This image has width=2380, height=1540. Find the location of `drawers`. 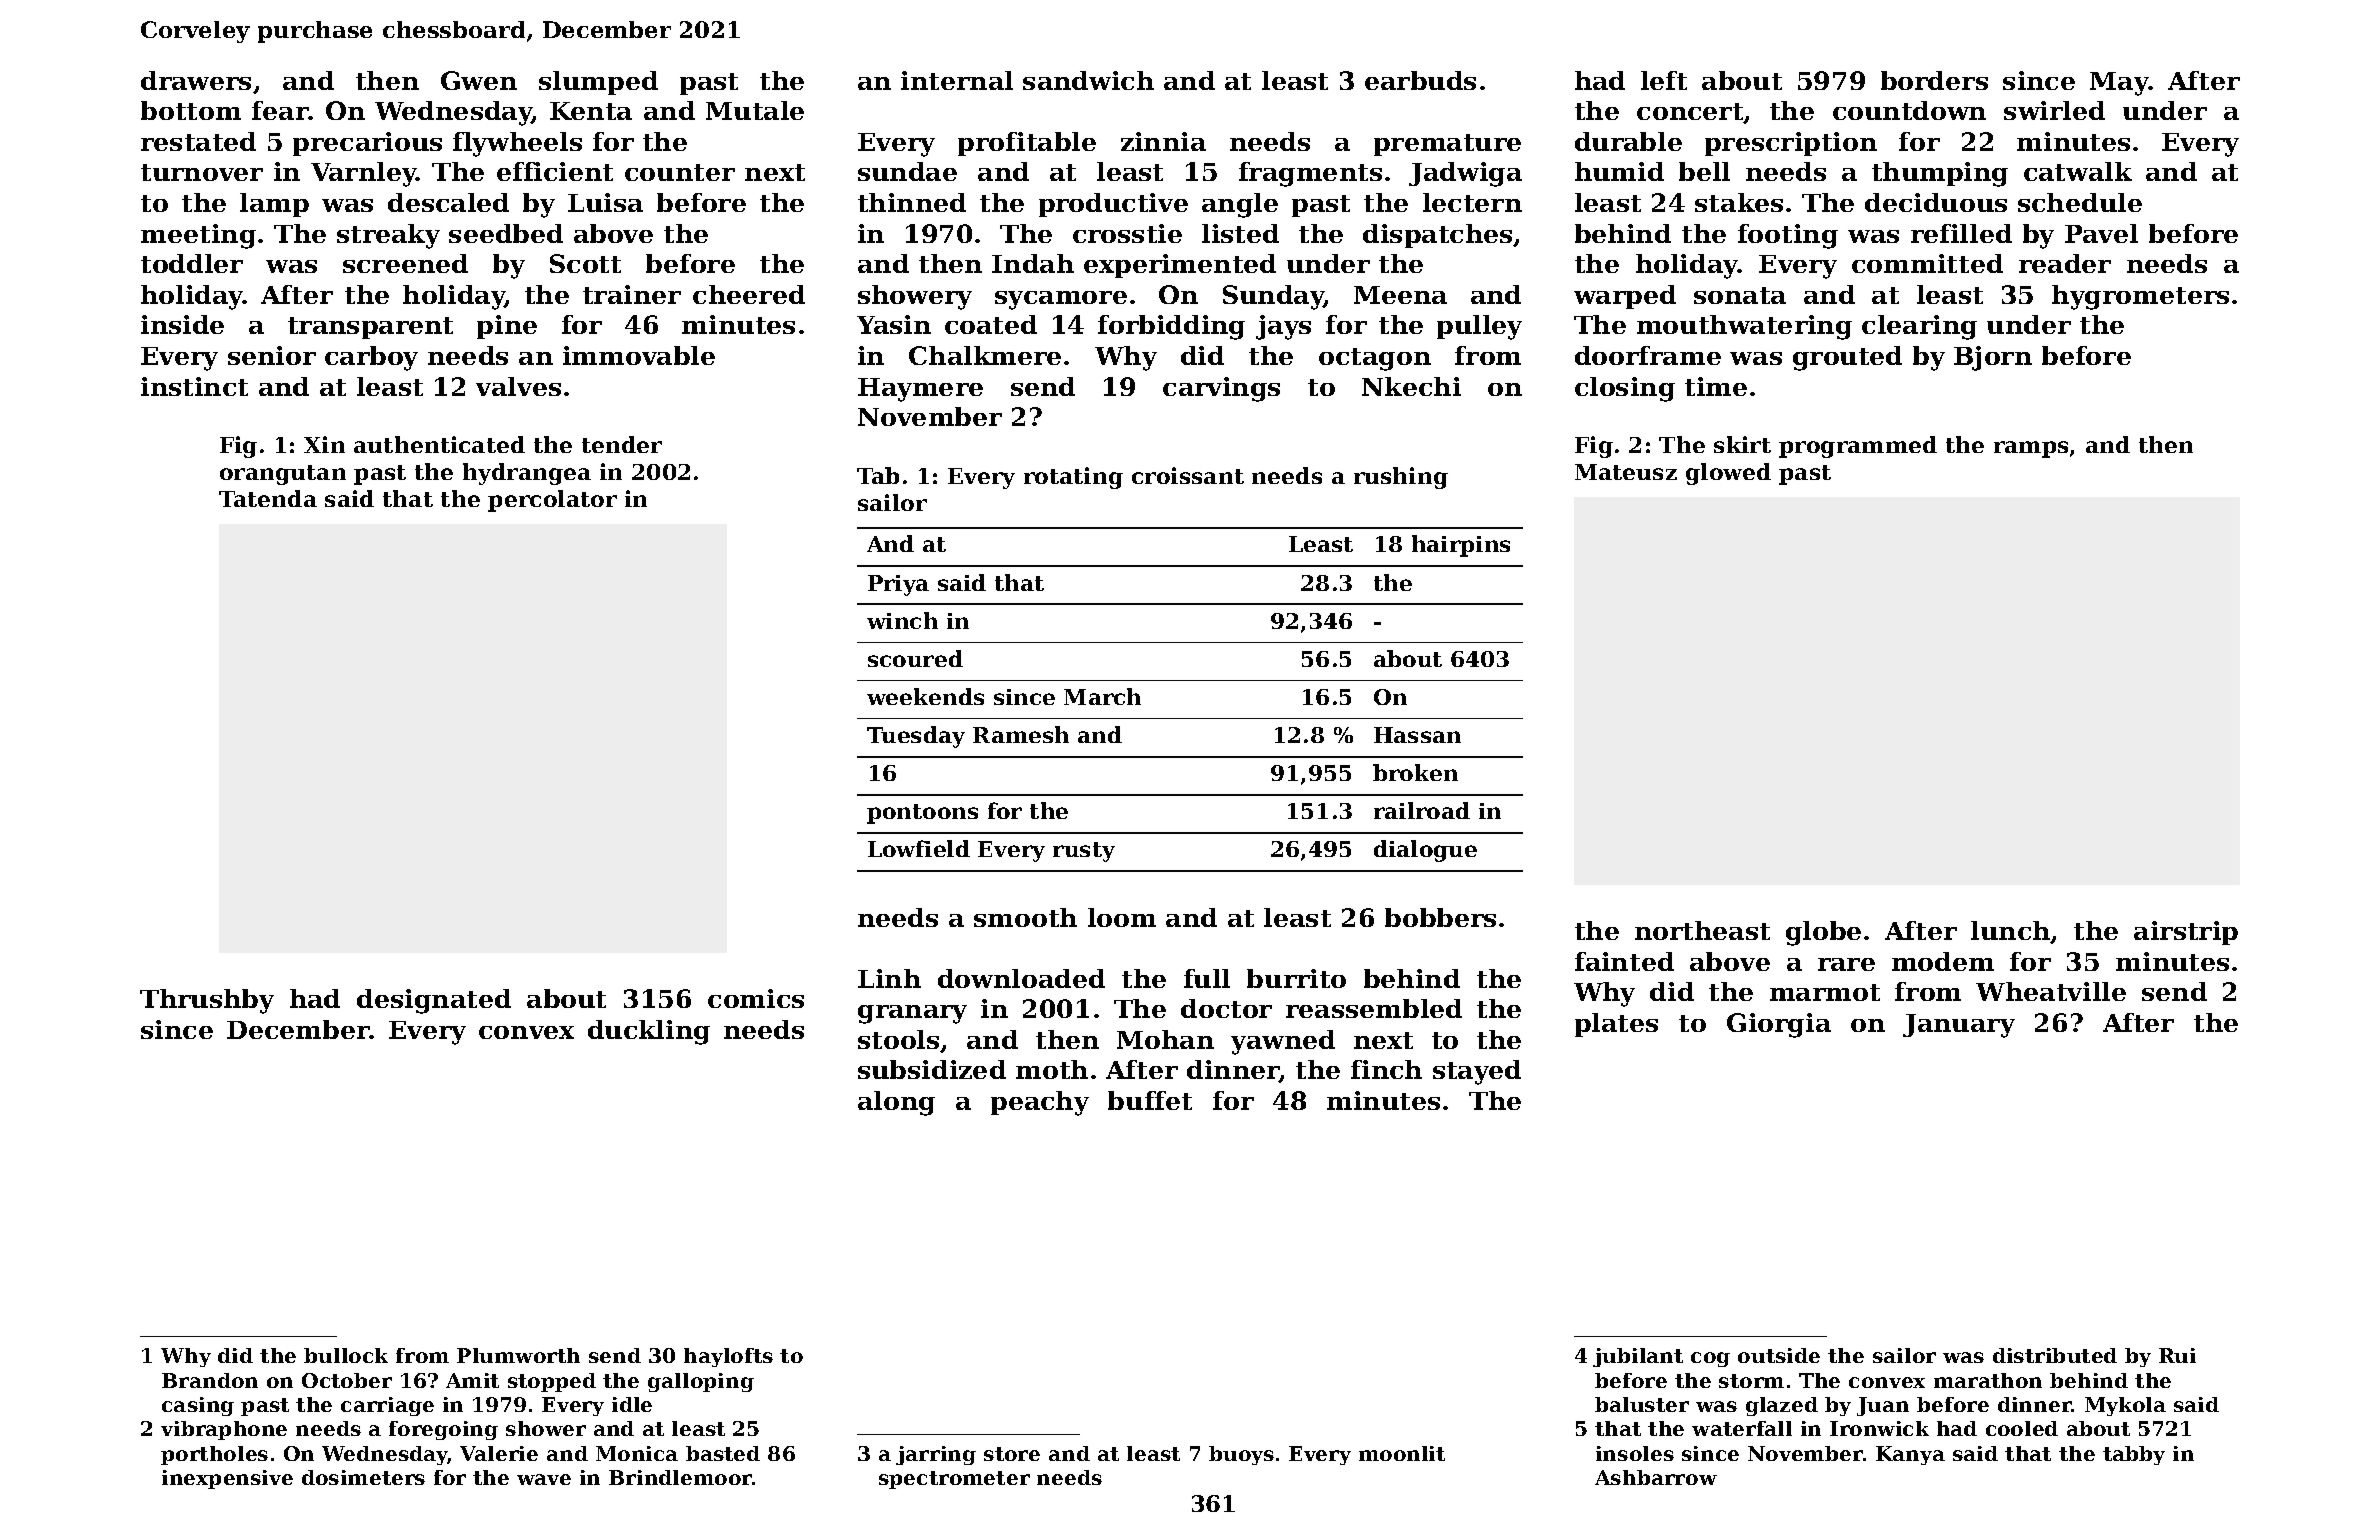

drawers is located at coordinates (196, 80).
